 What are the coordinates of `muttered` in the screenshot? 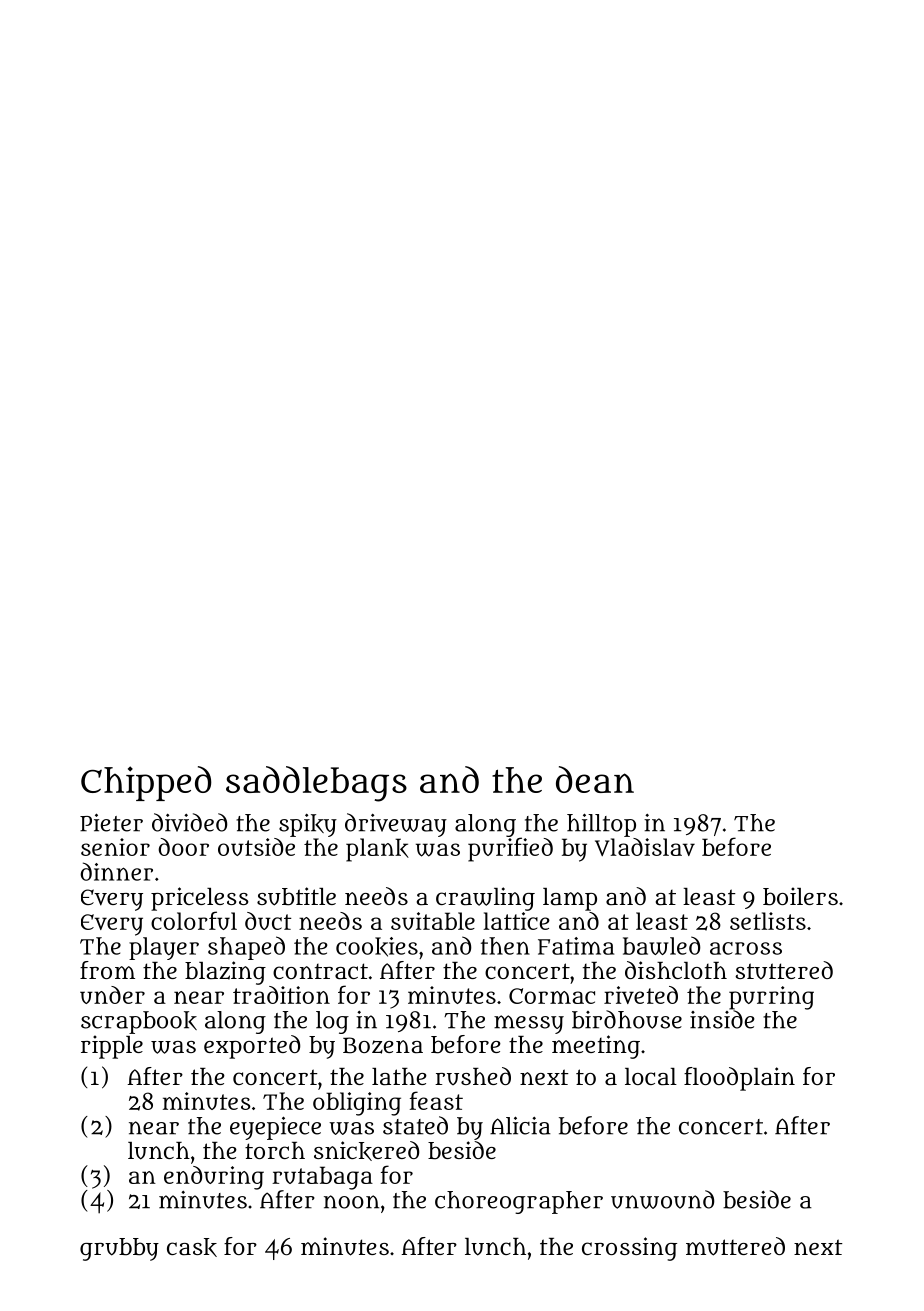 It's located at (735, 1246).
